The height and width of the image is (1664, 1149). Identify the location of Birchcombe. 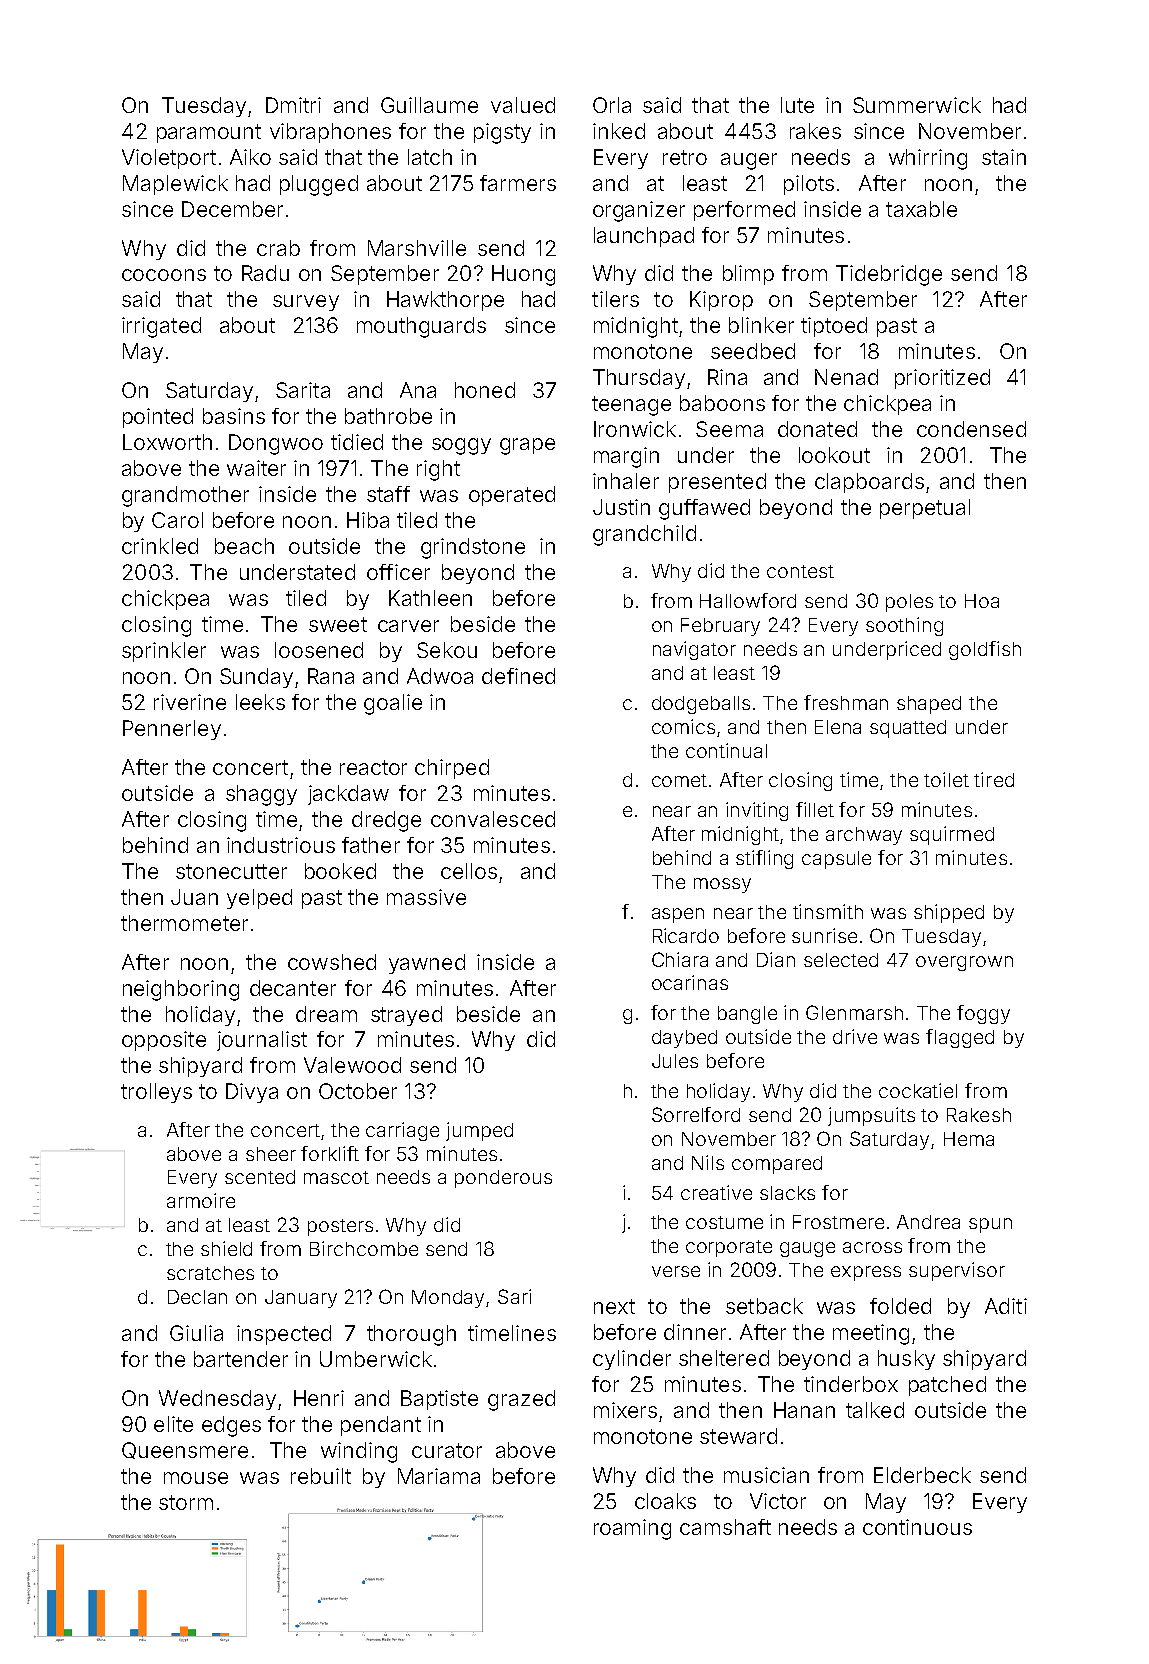
(364, 1248).
